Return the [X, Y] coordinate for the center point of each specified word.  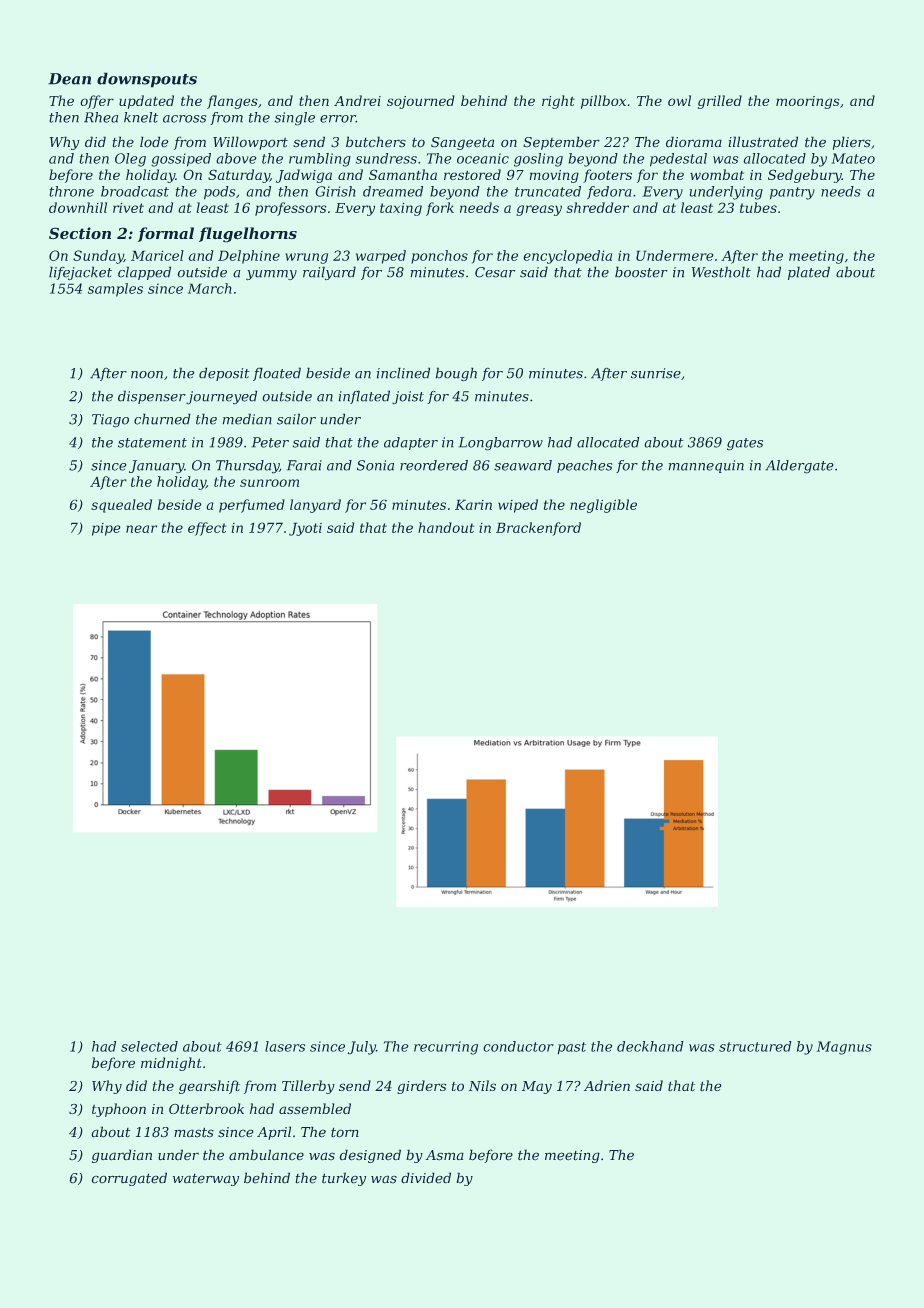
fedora [609, 192]
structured [755, 1046]
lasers [285, 1046]
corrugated [129, 1179]
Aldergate [799, 466]
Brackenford [538, 529]
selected [149, 1046]
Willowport [250, 143]
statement [152, 443]
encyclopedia [568, 257]
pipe [106, 529]
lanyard [315, 506]
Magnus [844, 1048]
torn [345, 1132]
